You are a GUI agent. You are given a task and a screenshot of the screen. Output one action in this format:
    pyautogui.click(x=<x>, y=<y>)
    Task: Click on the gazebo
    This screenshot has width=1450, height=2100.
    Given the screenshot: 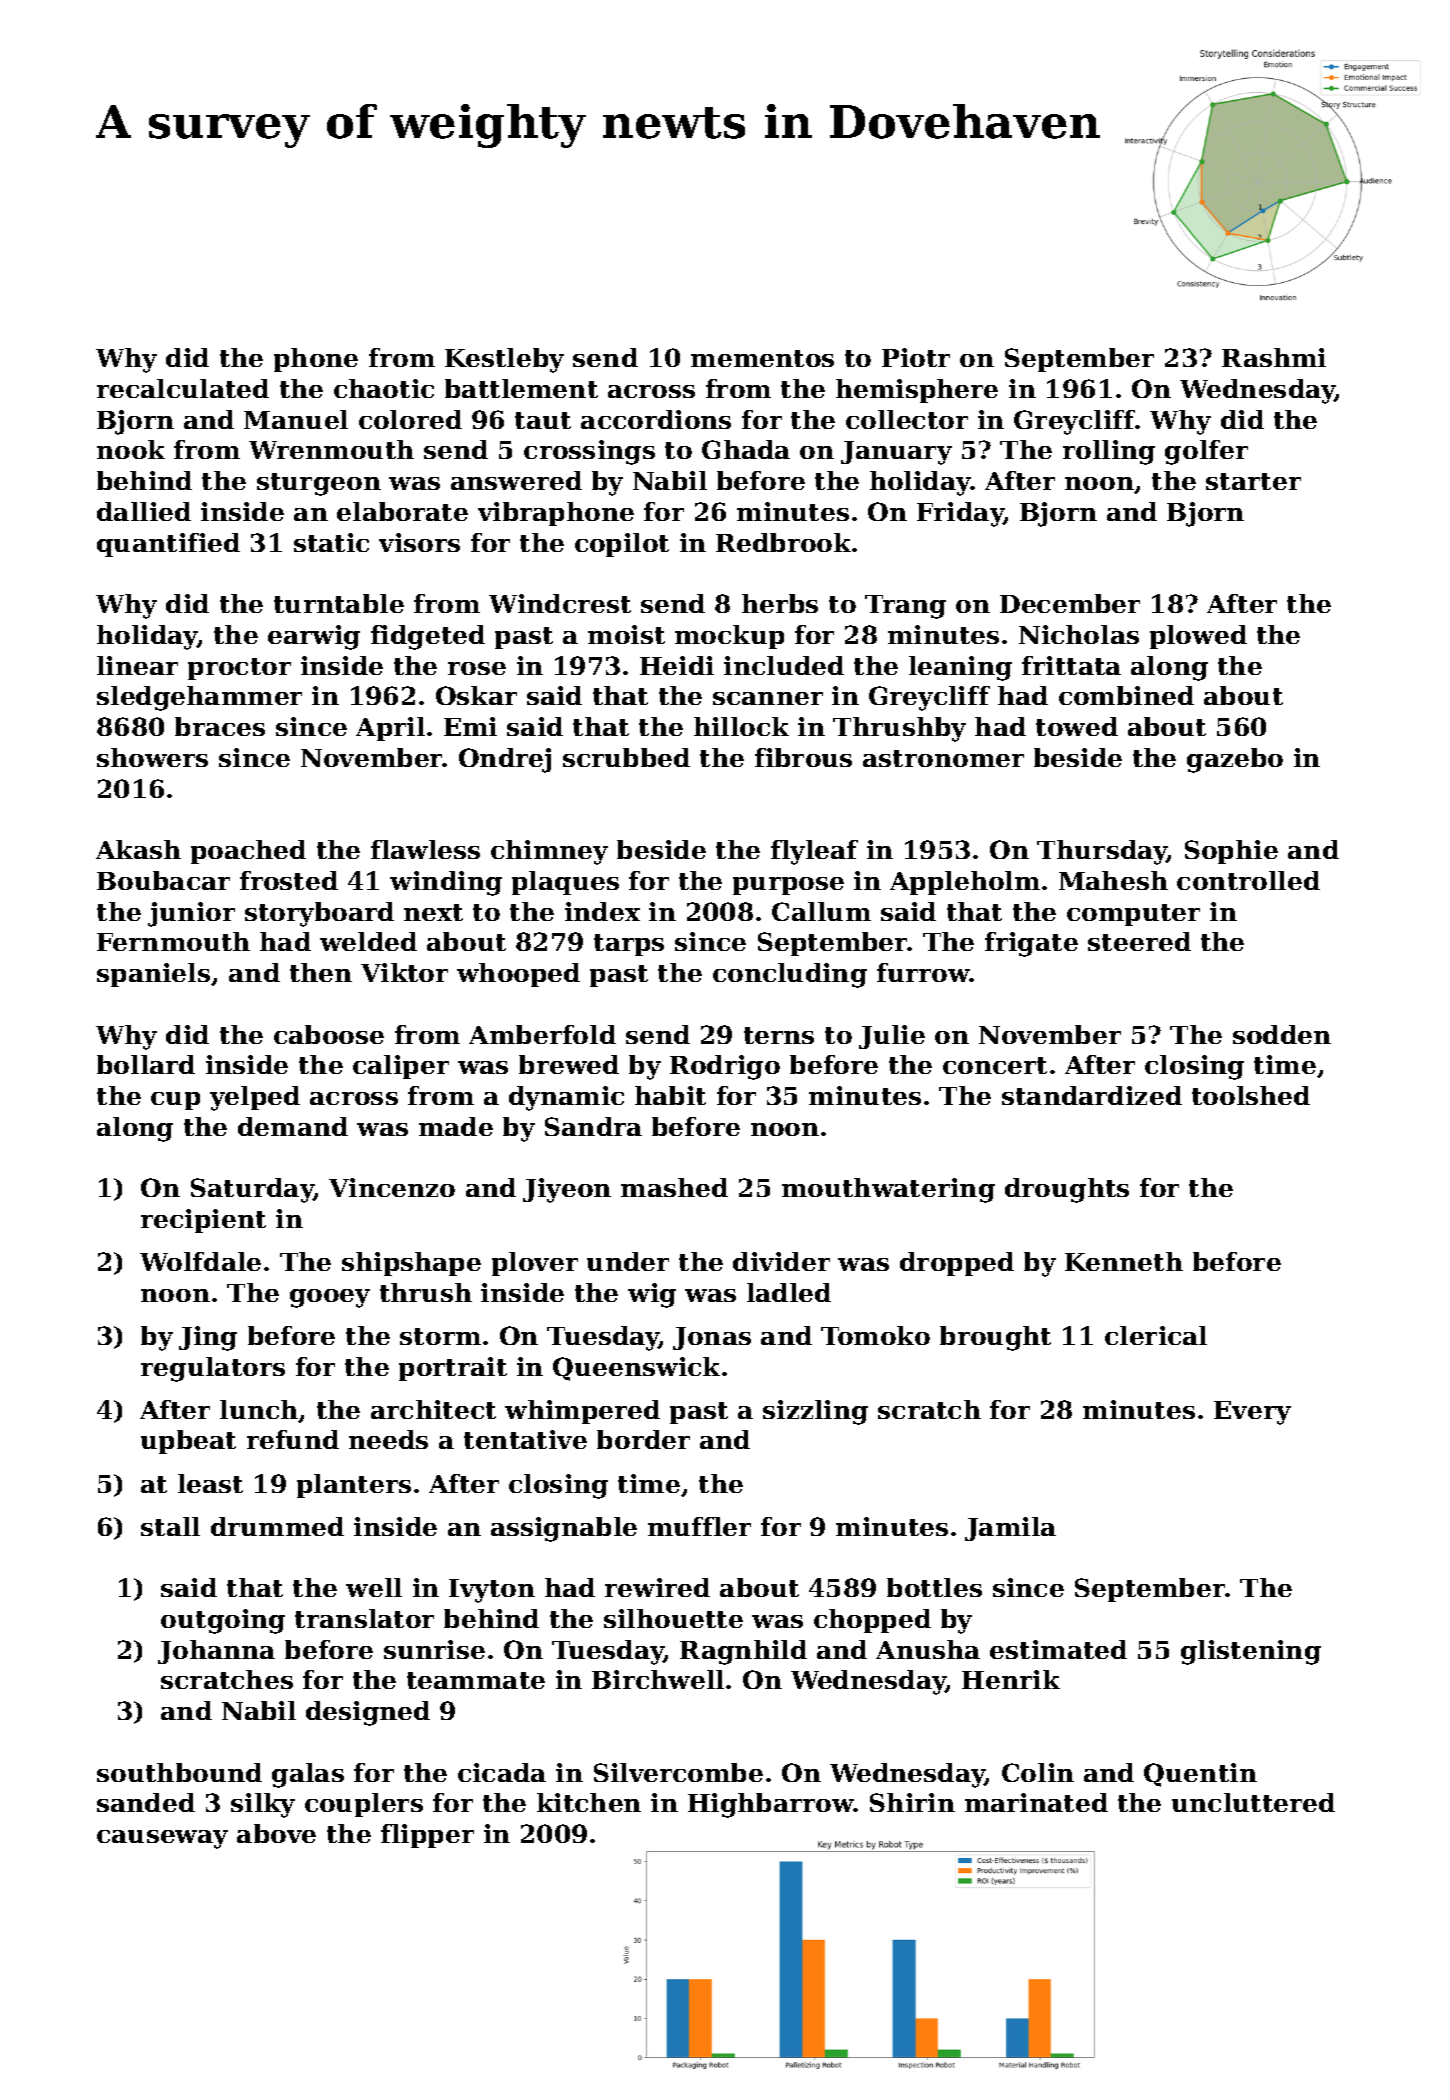 What is the action you would take?
    pyautogui.click(x=1235, y=760)
